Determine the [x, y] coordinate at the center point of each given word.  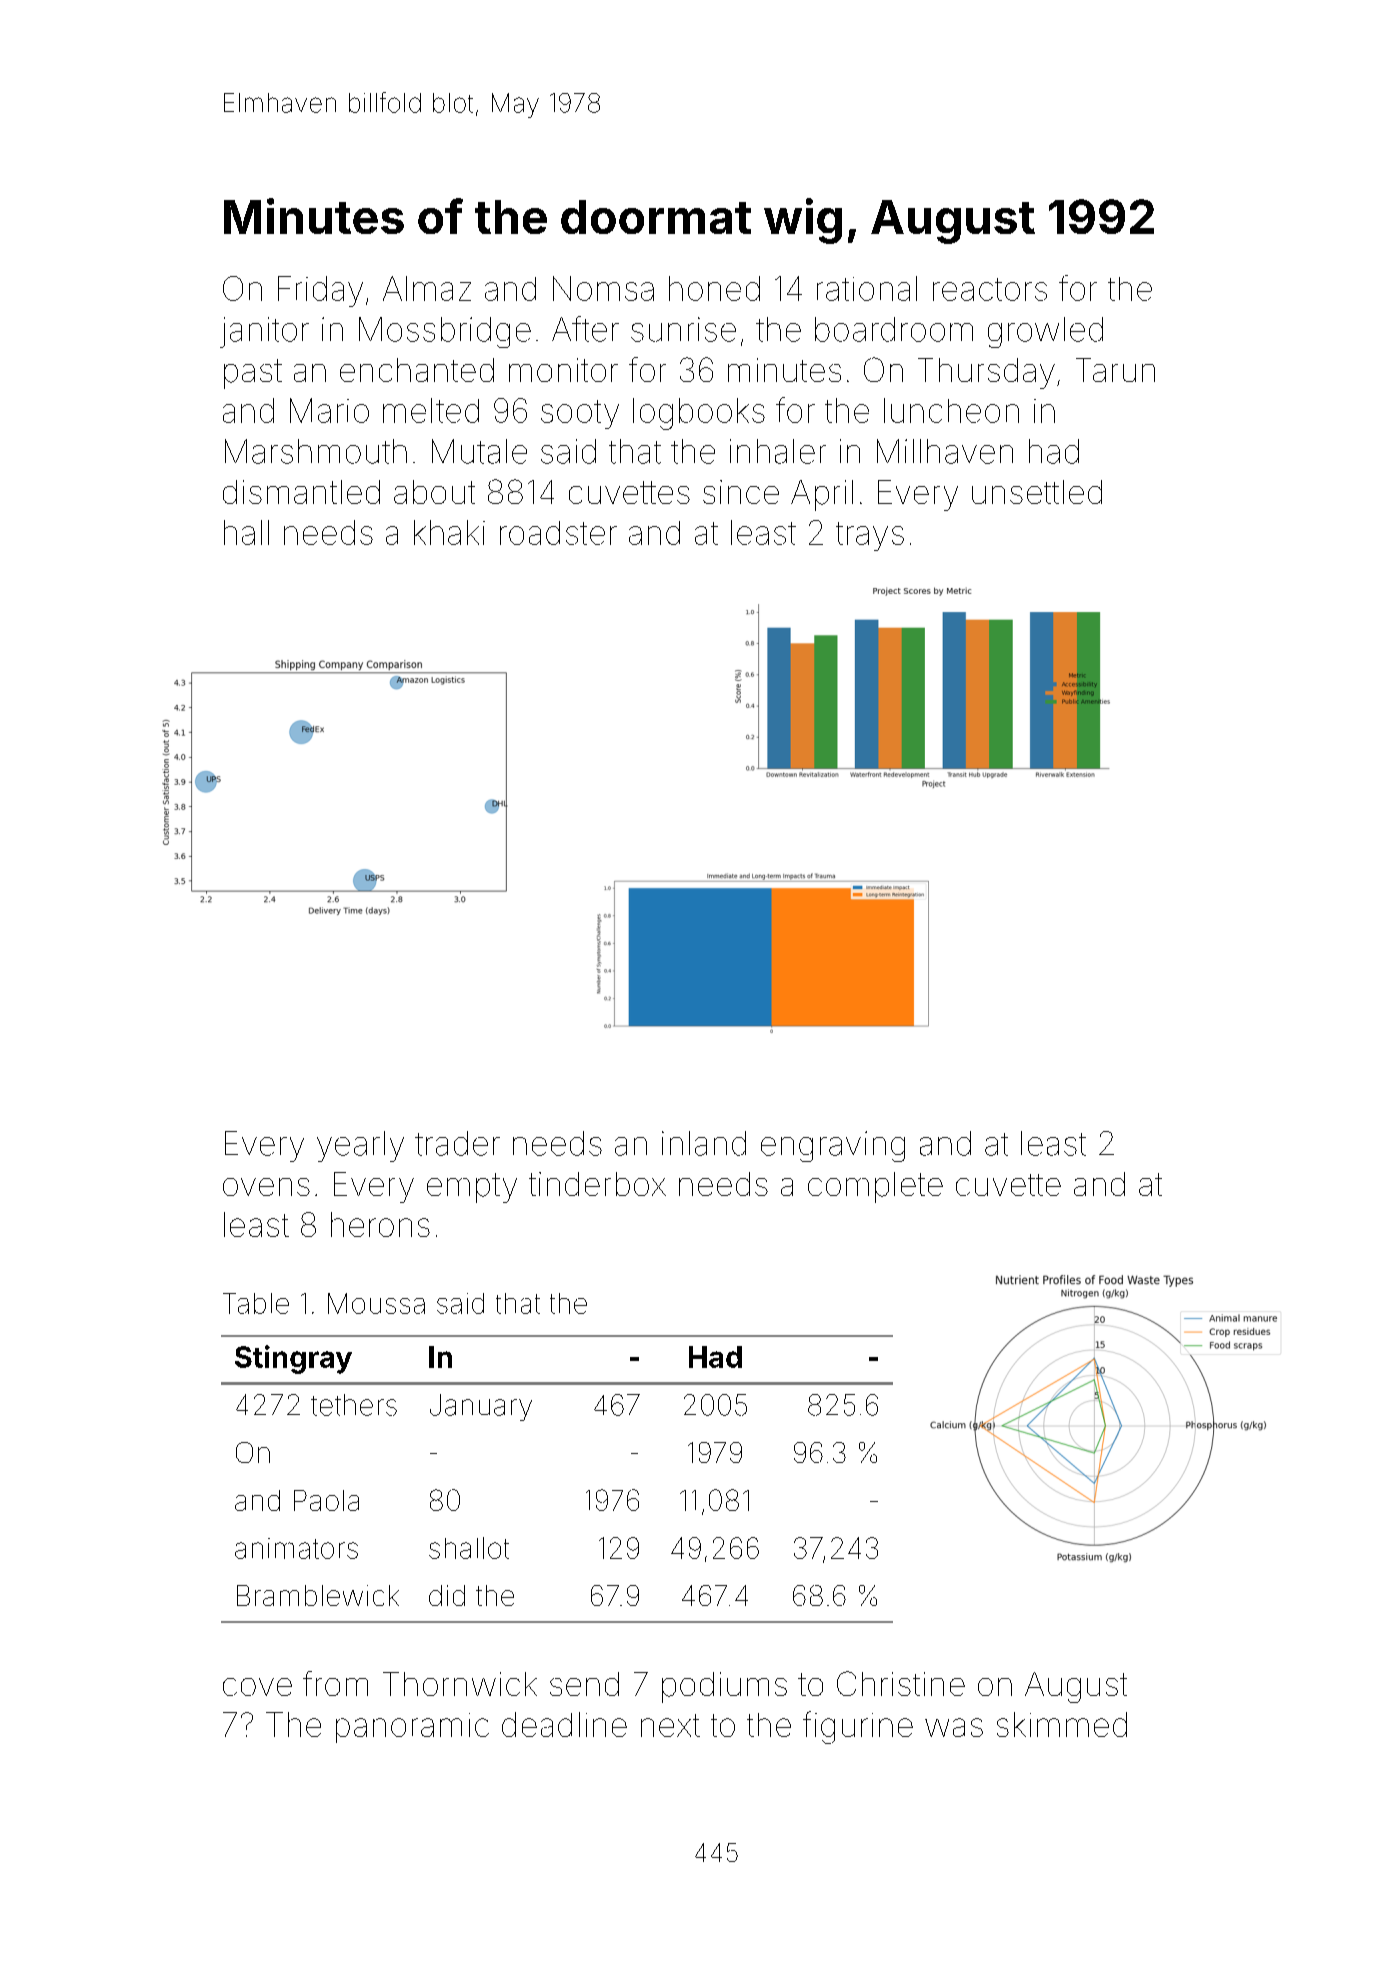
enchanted [417, 370]
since [741, 492]
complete [875, 1187]
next [670, 1725]
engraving [833, 1146]
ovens [266, 1187]
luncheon [951, 410]
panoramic [412, 1728]
